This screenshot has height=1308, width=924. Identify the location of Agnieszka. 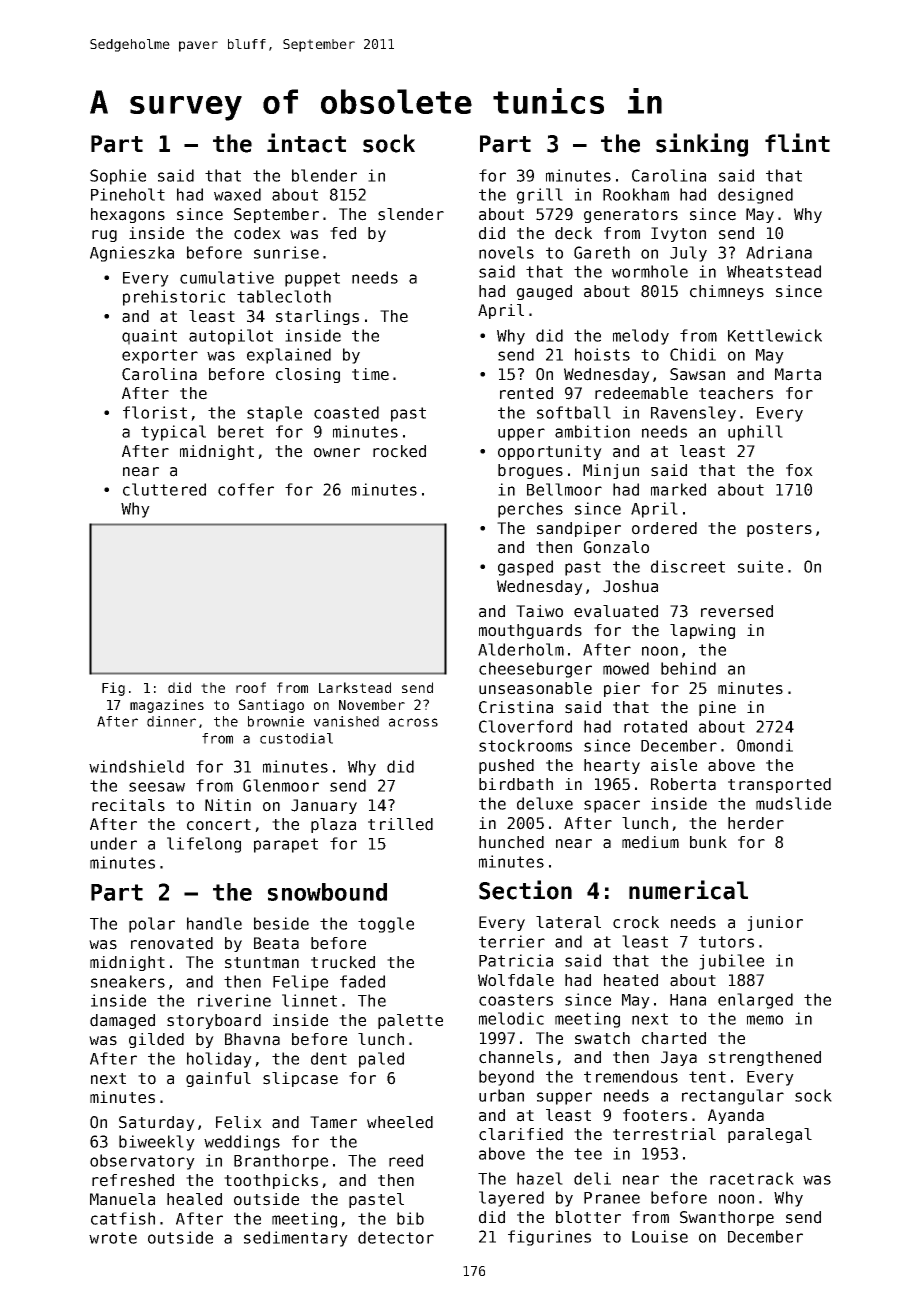
(132, 254).
